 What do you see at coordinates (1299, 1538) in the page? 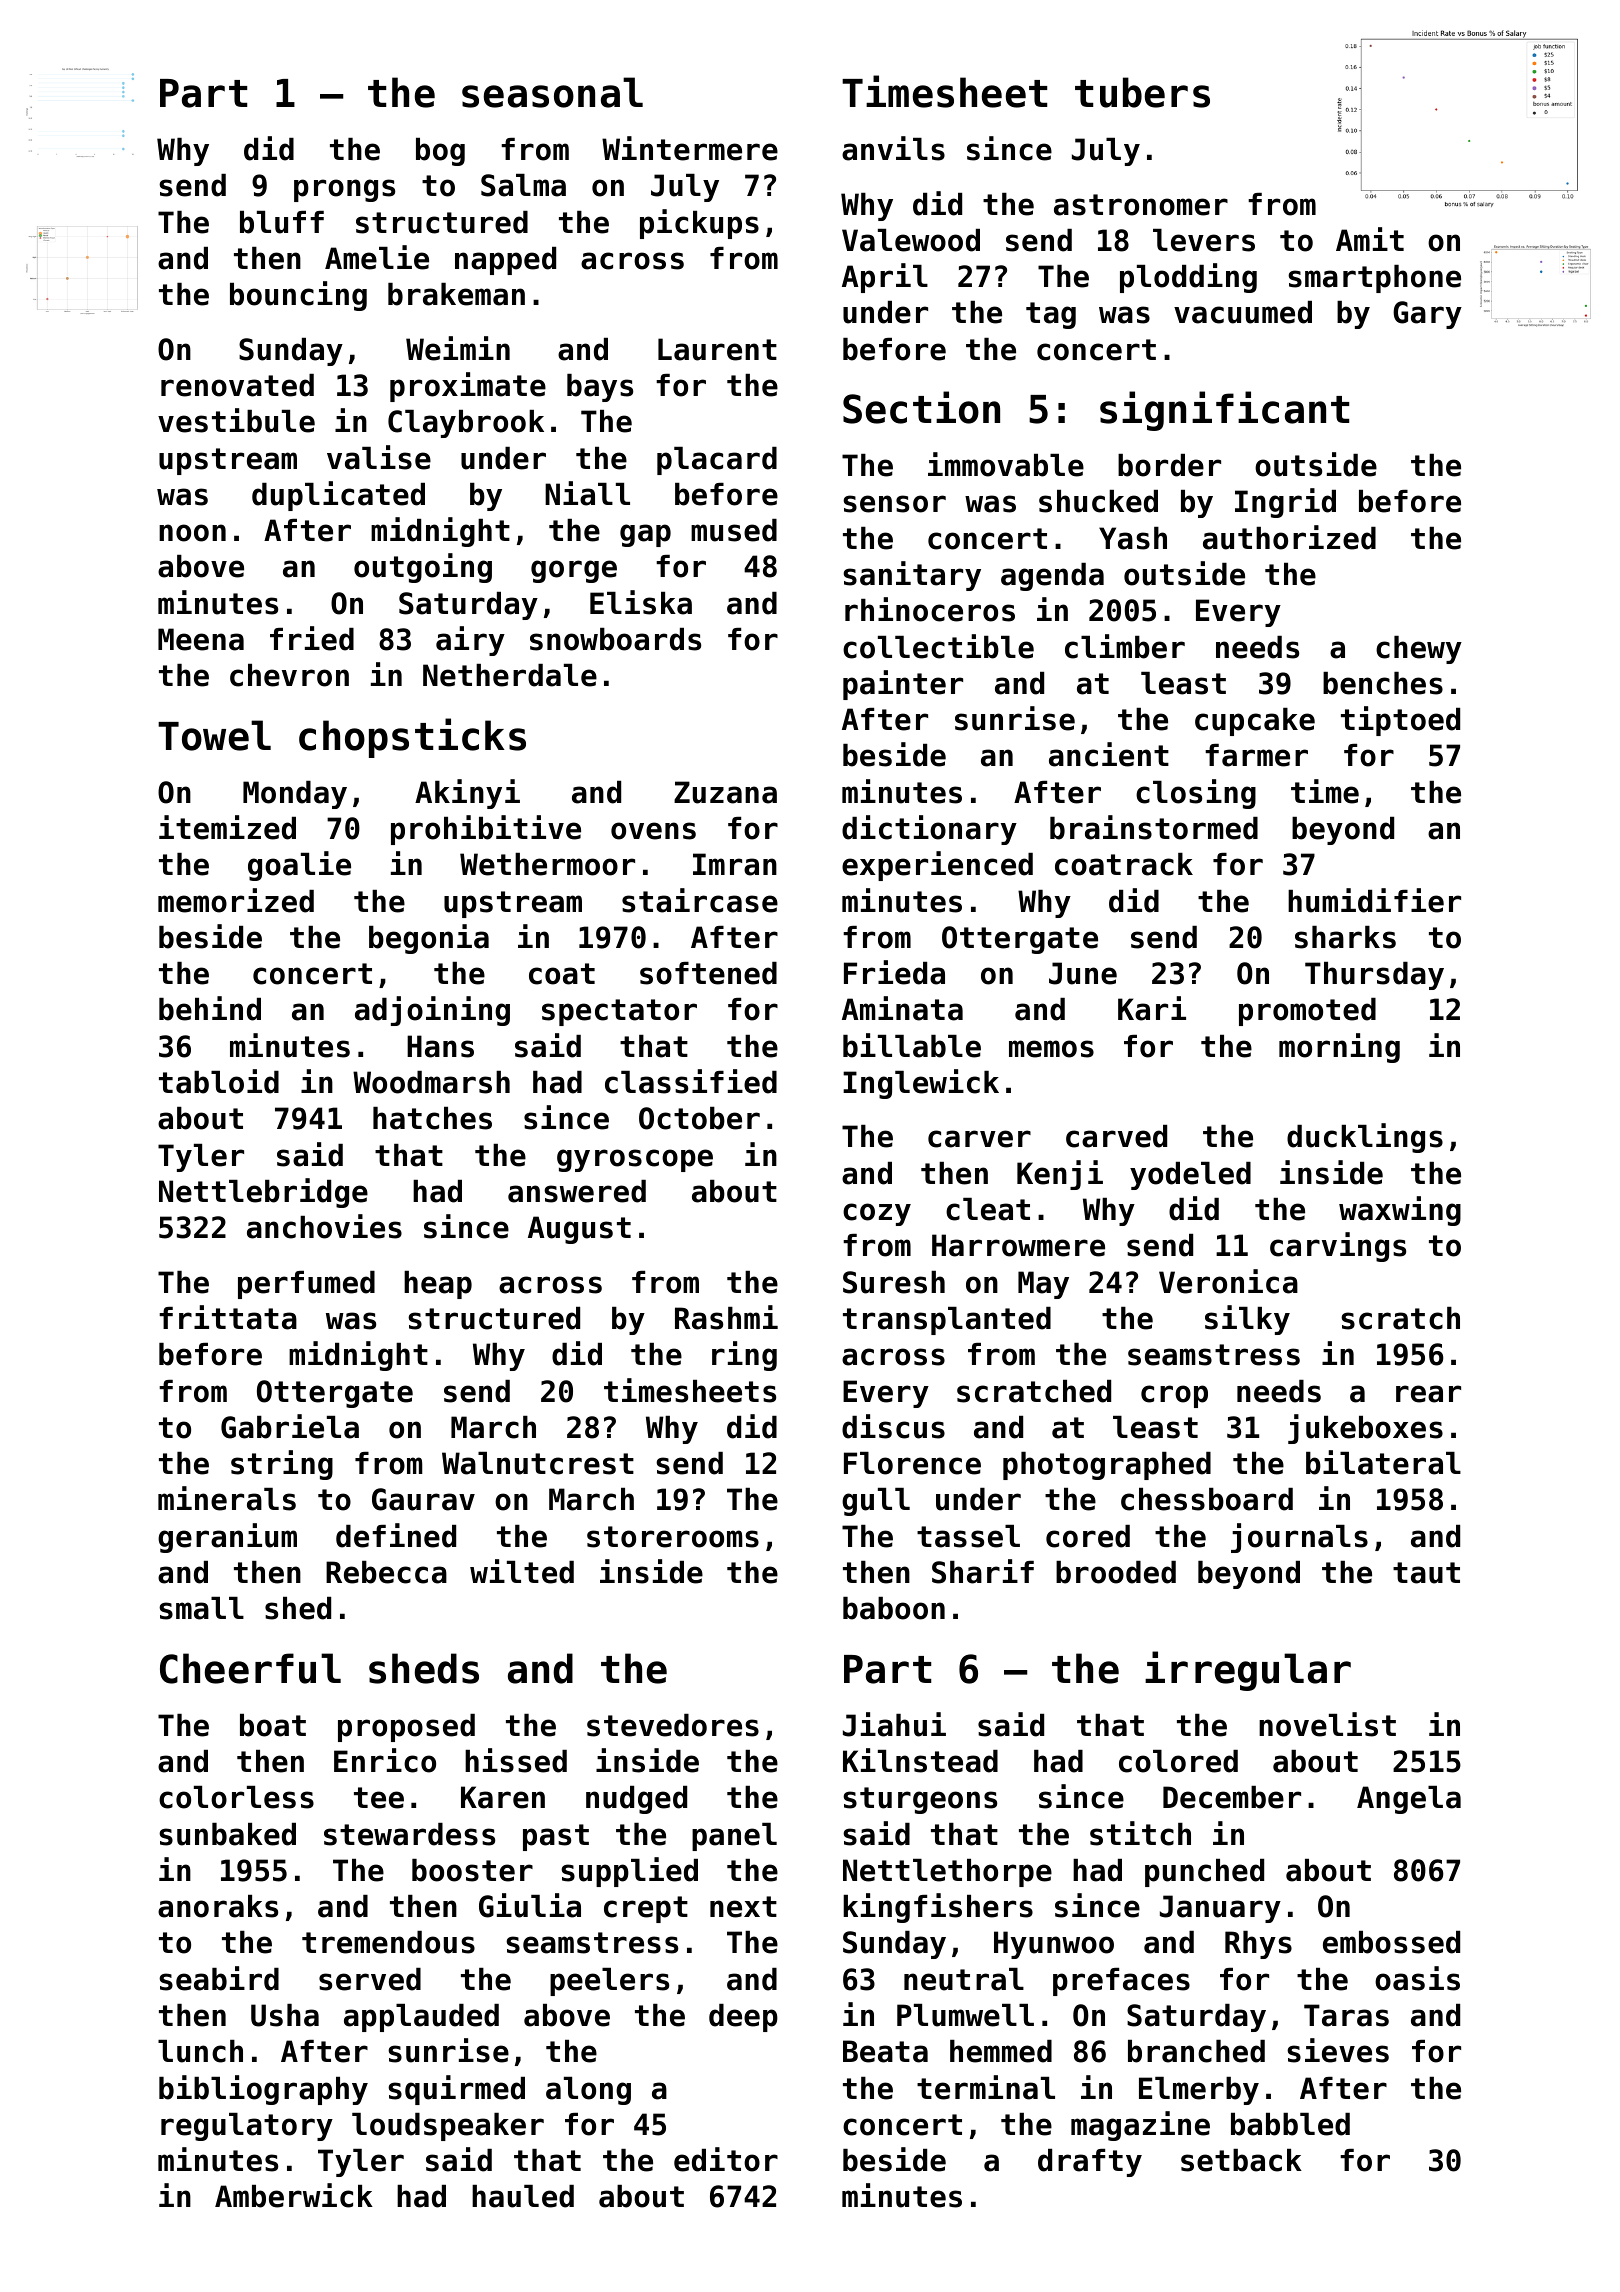
I see `journals` at bounding box center [1299, 1538].
